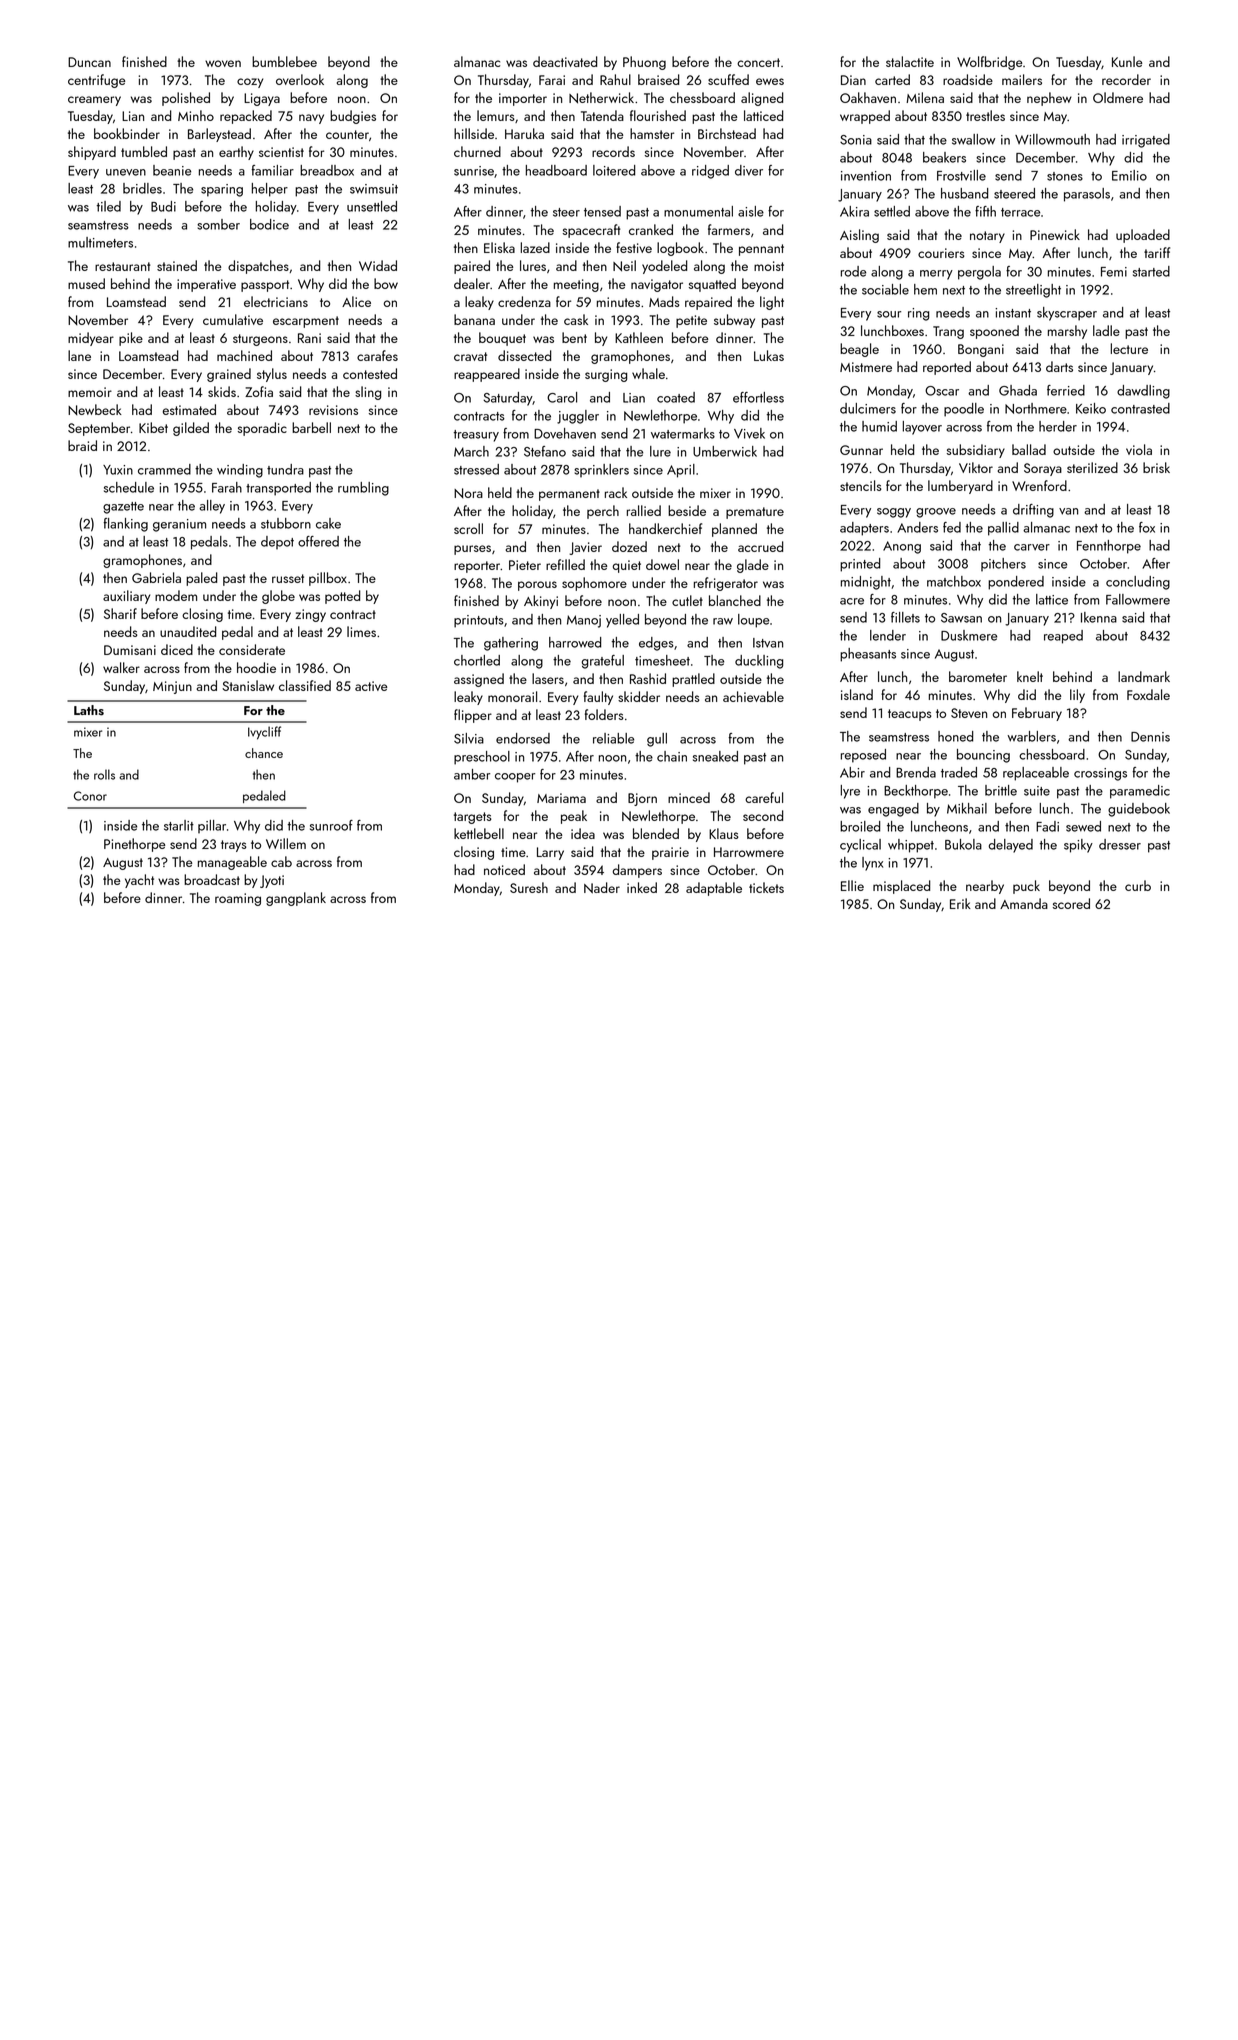 The image size is (1238, 2040). What do you see at coordinates (753, 566) in the screenshot?
I see `glade` at bounding box center [753, 566].
